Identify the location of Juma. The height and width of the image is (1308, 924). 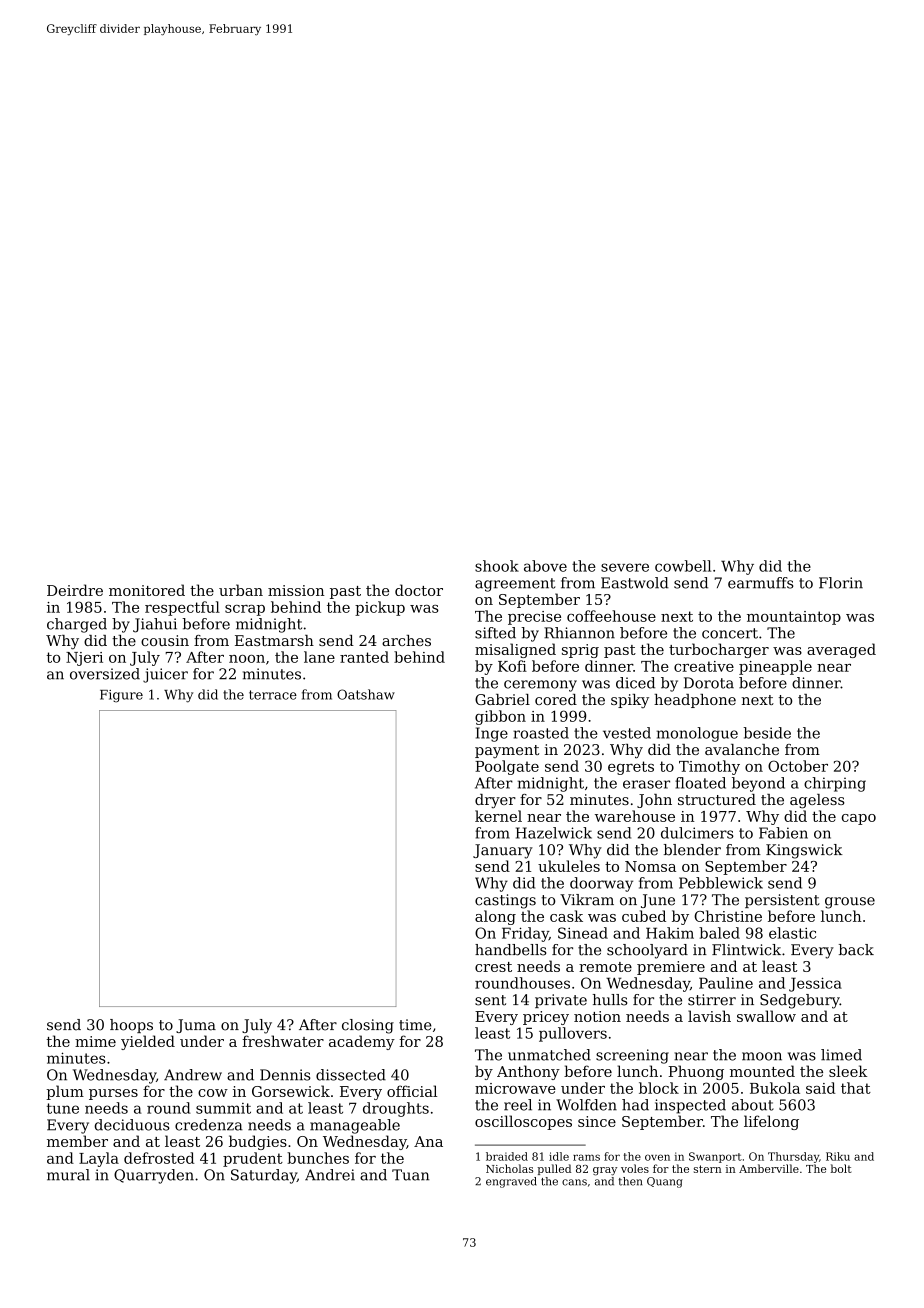
(196, 1026).
